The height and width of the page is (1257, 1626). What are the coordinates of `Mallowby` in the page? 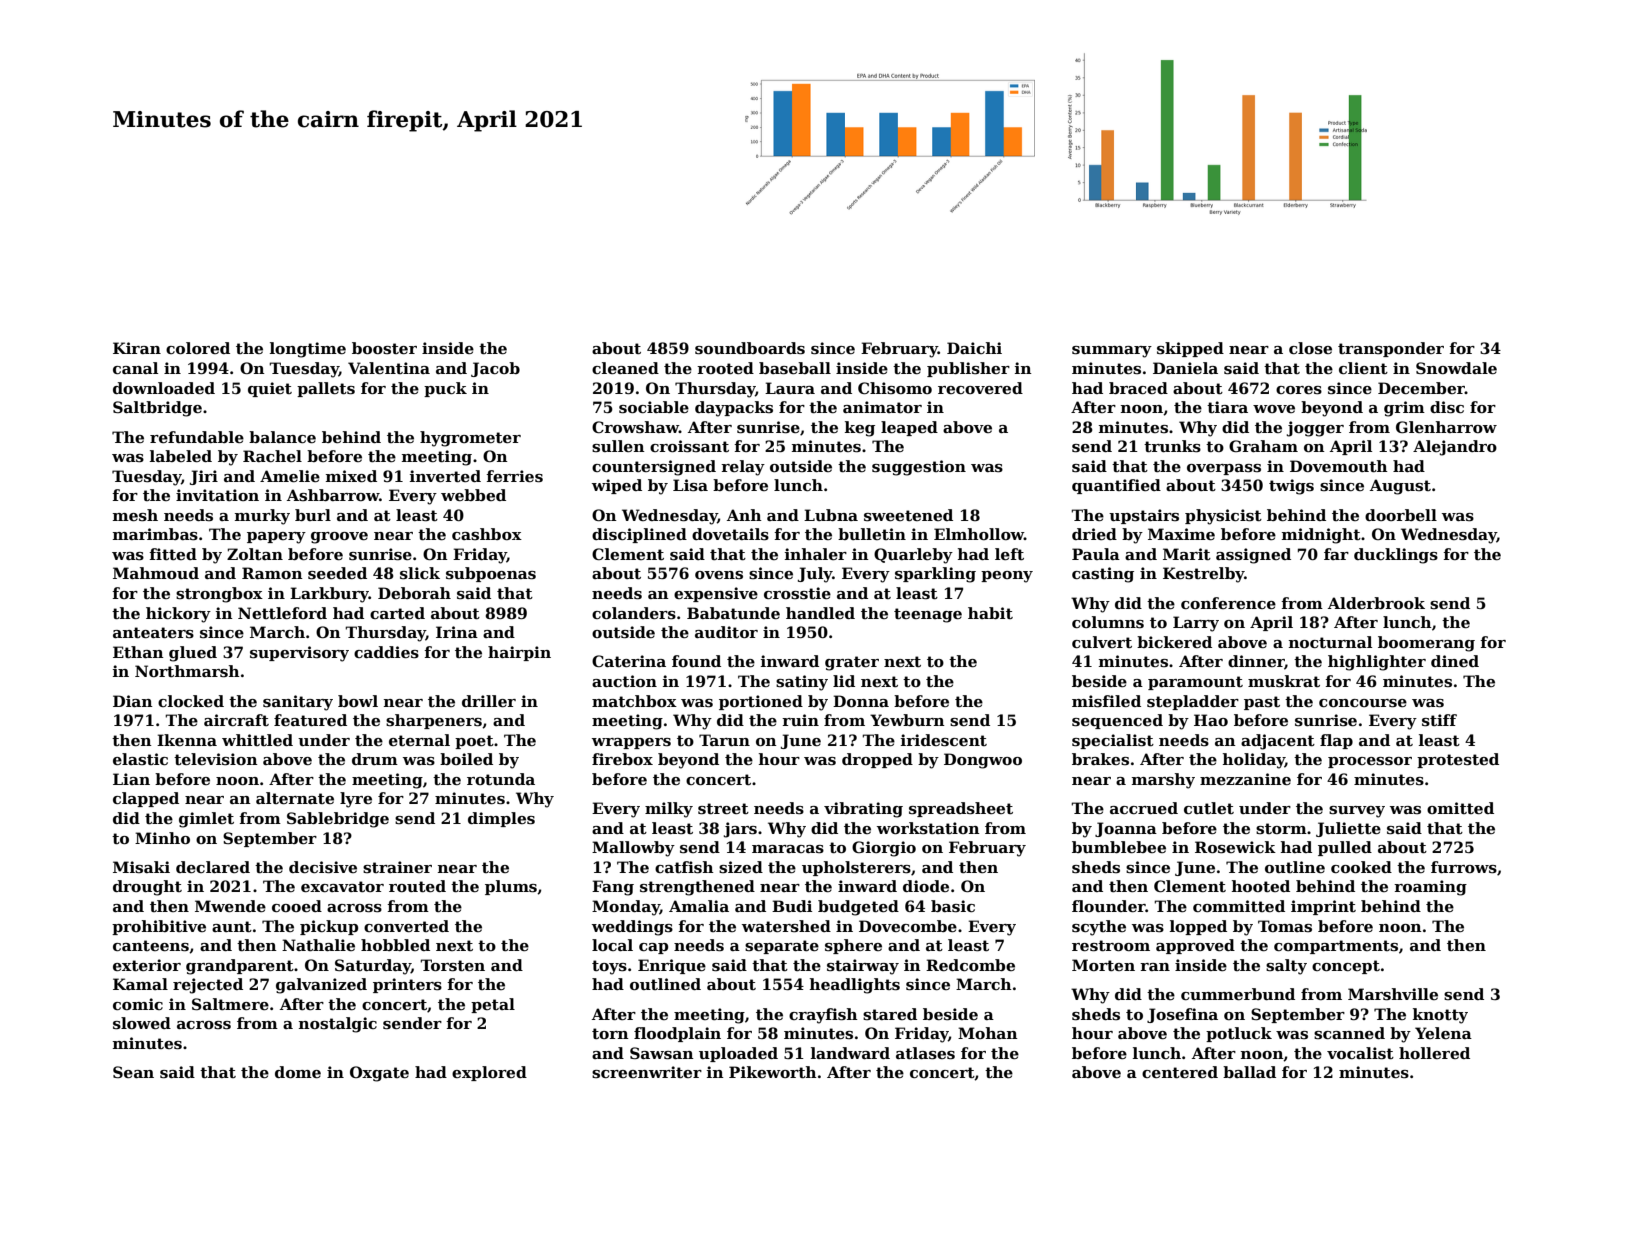 It's located at (633, 849).
